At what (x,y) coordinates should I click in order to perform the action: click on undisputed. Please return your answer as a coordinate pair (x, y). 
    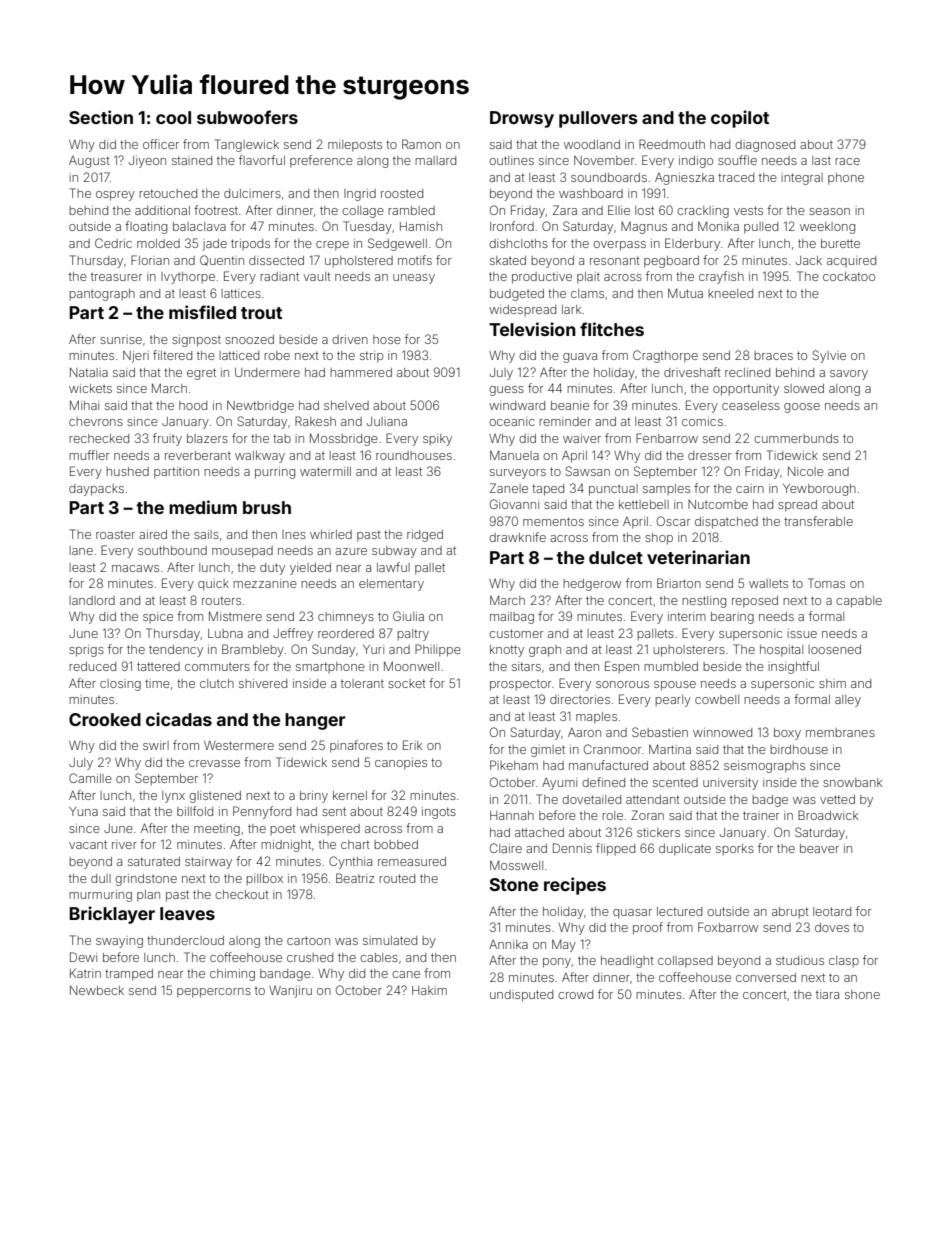
    Looking at the image, I should click on (521, 996).
